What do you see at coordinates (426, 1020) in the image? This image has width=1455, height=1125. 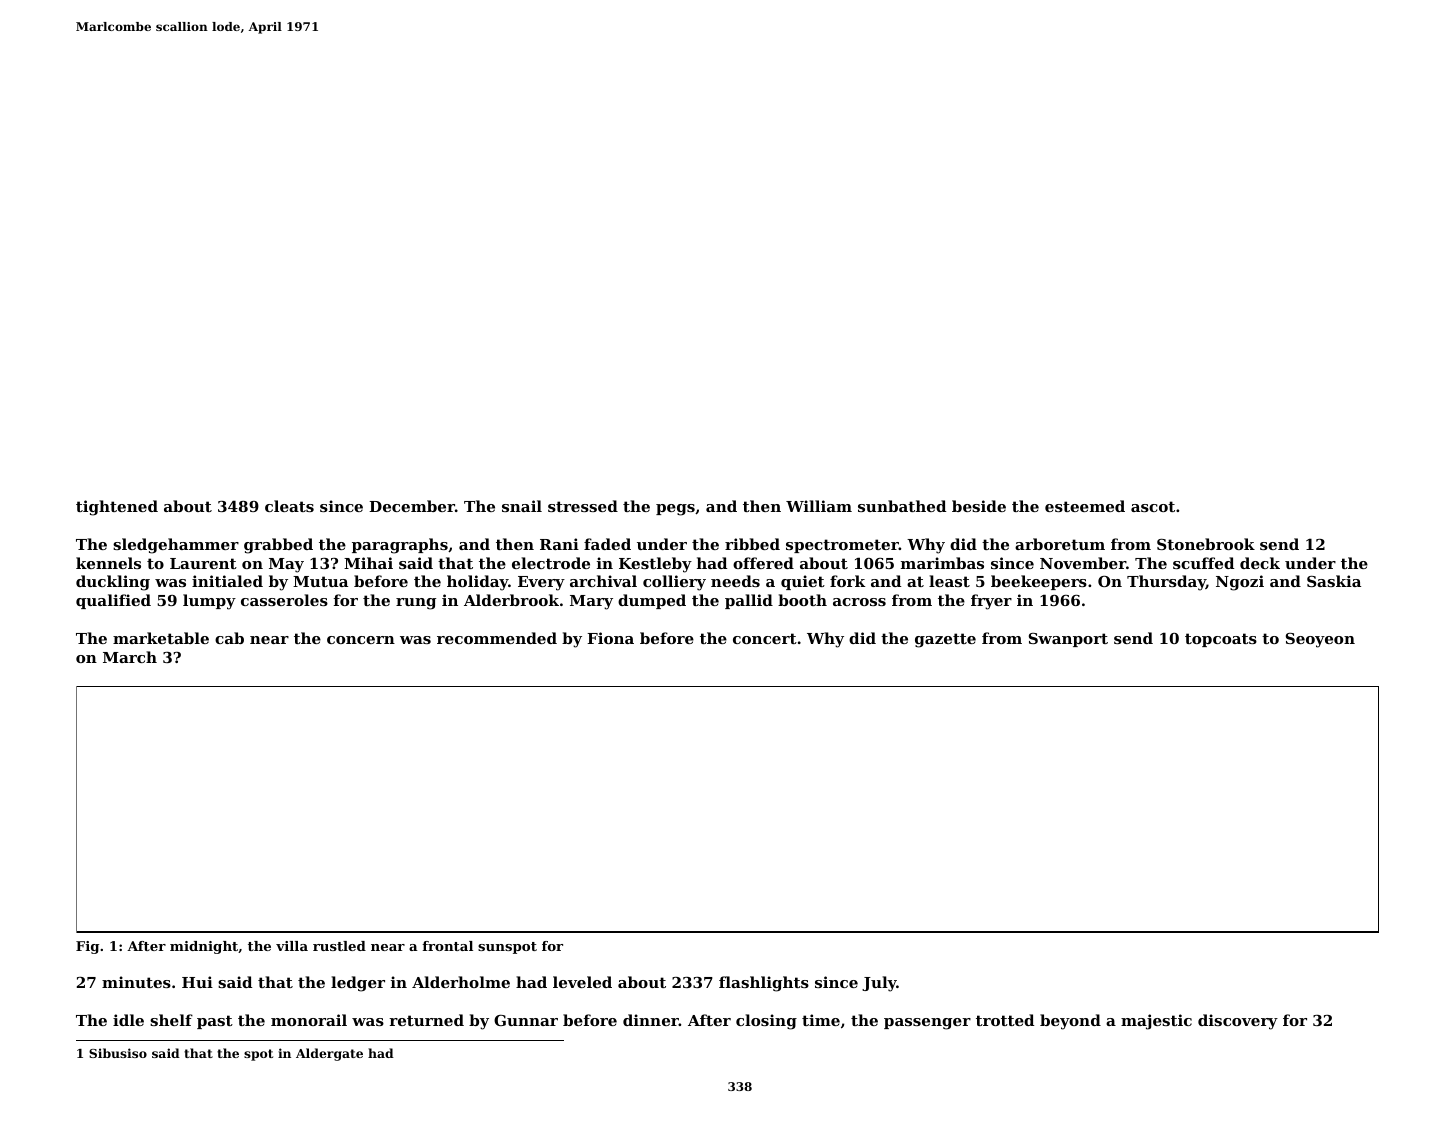 I see `returned` at bounding box center [426, 1020].
